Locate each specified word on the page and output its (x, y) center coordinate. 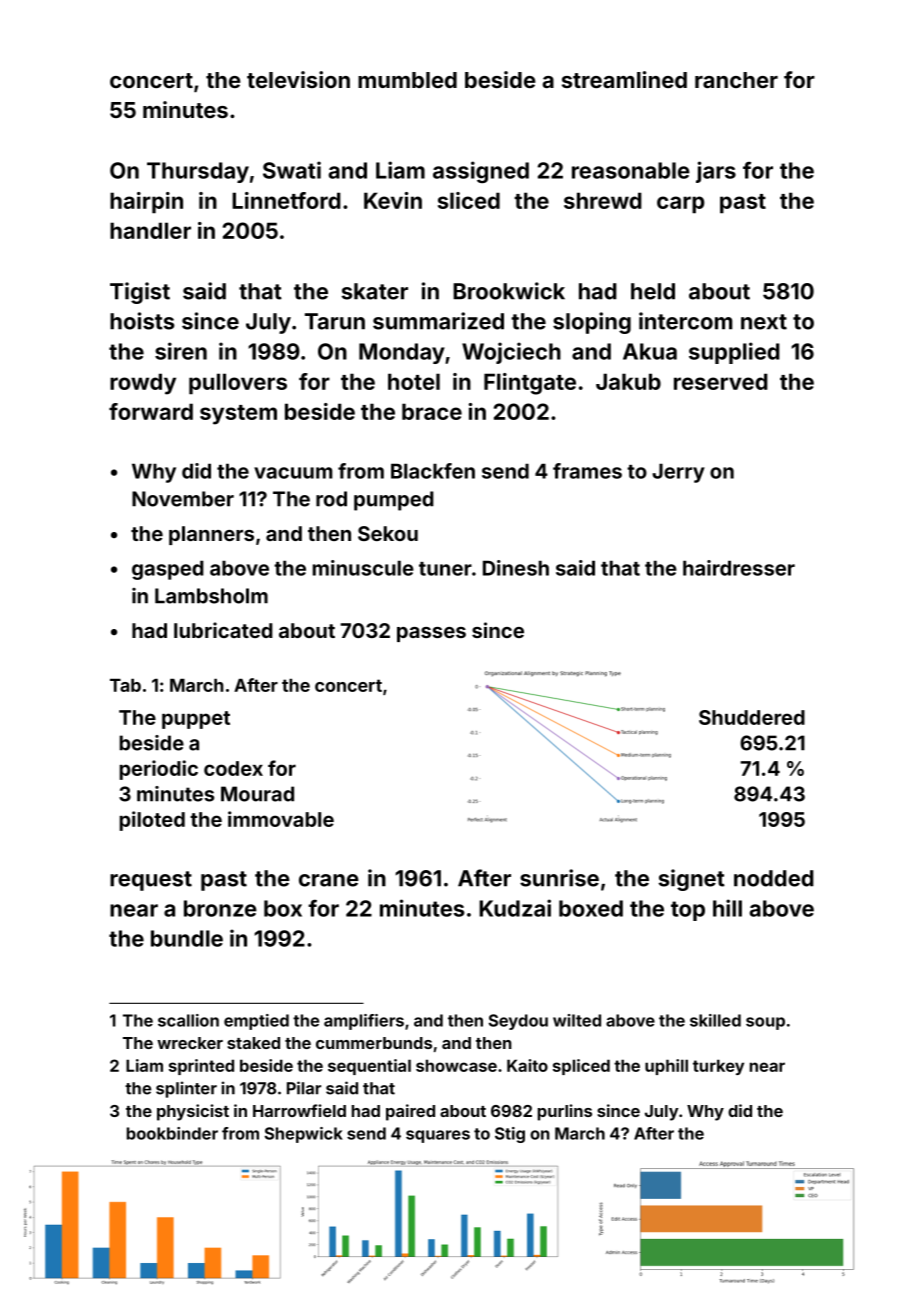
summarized (438, 321)
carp (680, 205)
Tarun (335, 321)
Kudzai (515, 908)
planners (211, 535)
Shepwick (304, 1135)
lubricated (223, 630)
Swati (292, 170)
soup (765, 1023)
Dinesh (516, 568)
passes (431, 634)
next (764, 322)
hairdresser (739, 568)
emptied (256, 1022)
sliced (469, 200)
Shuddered (752, 717)
